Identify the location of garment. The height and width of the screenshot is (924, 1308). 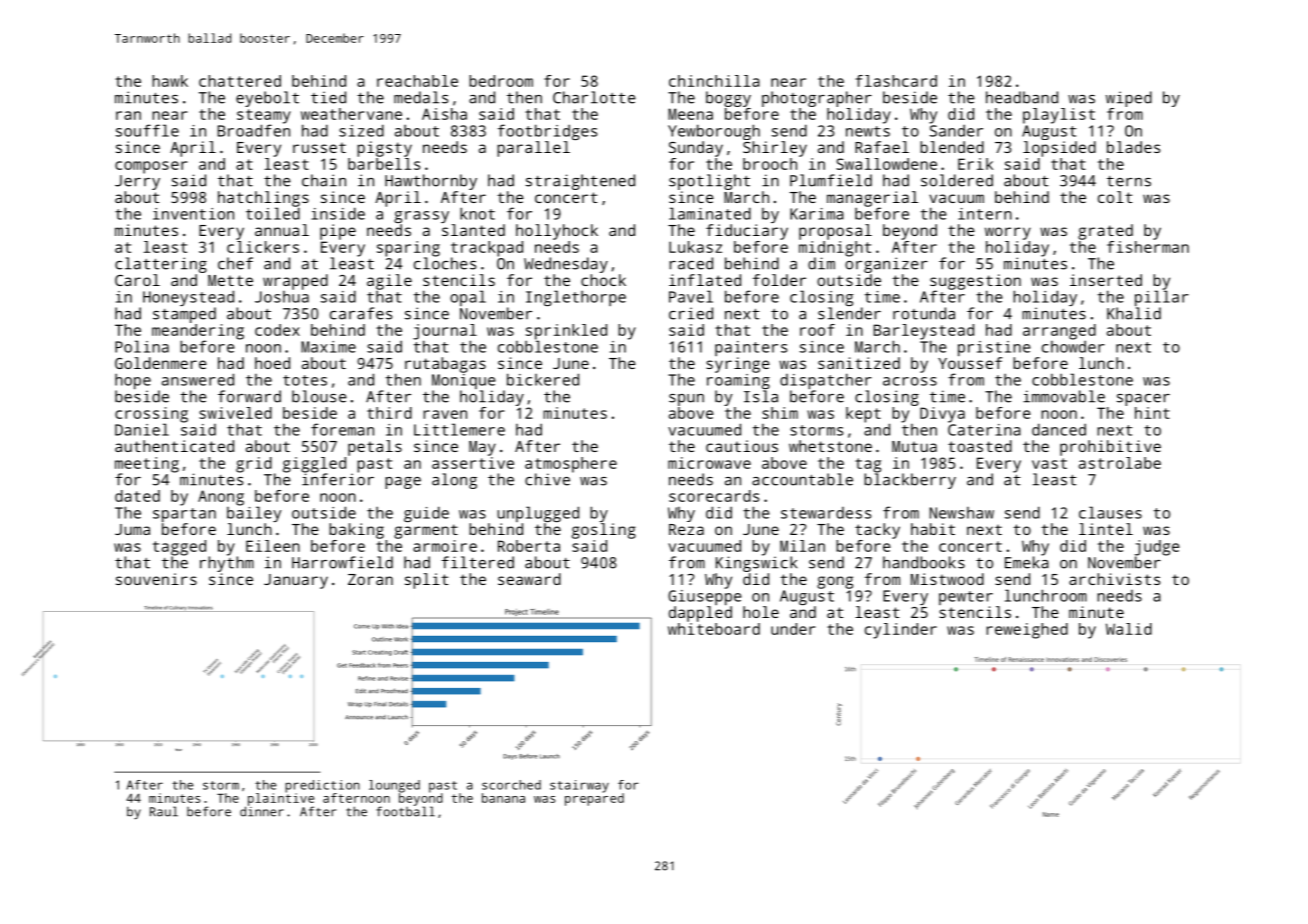
(426, 531).
